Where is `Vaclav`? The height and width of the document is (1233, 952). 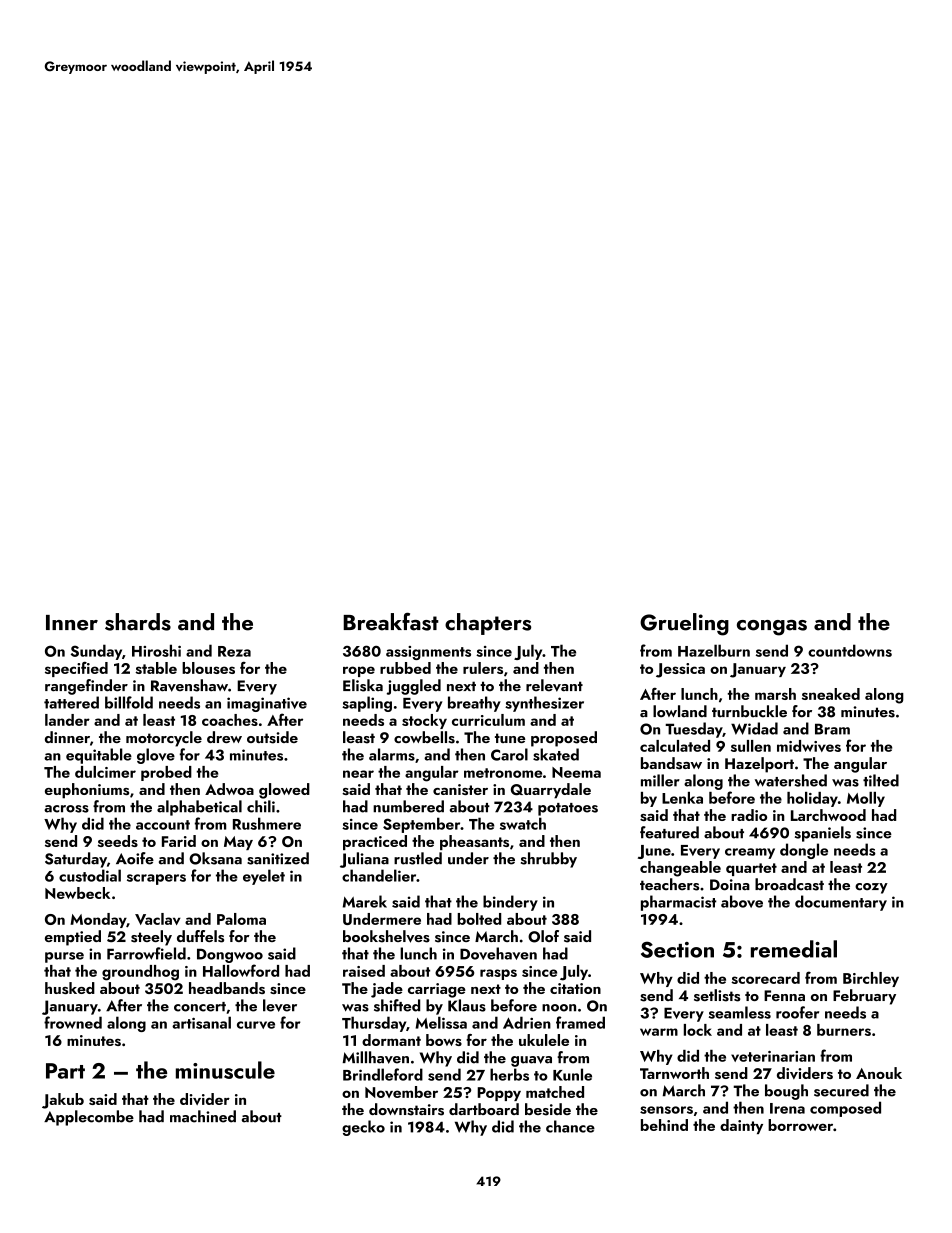 Vaclav is located at coordinates (158, 919).
